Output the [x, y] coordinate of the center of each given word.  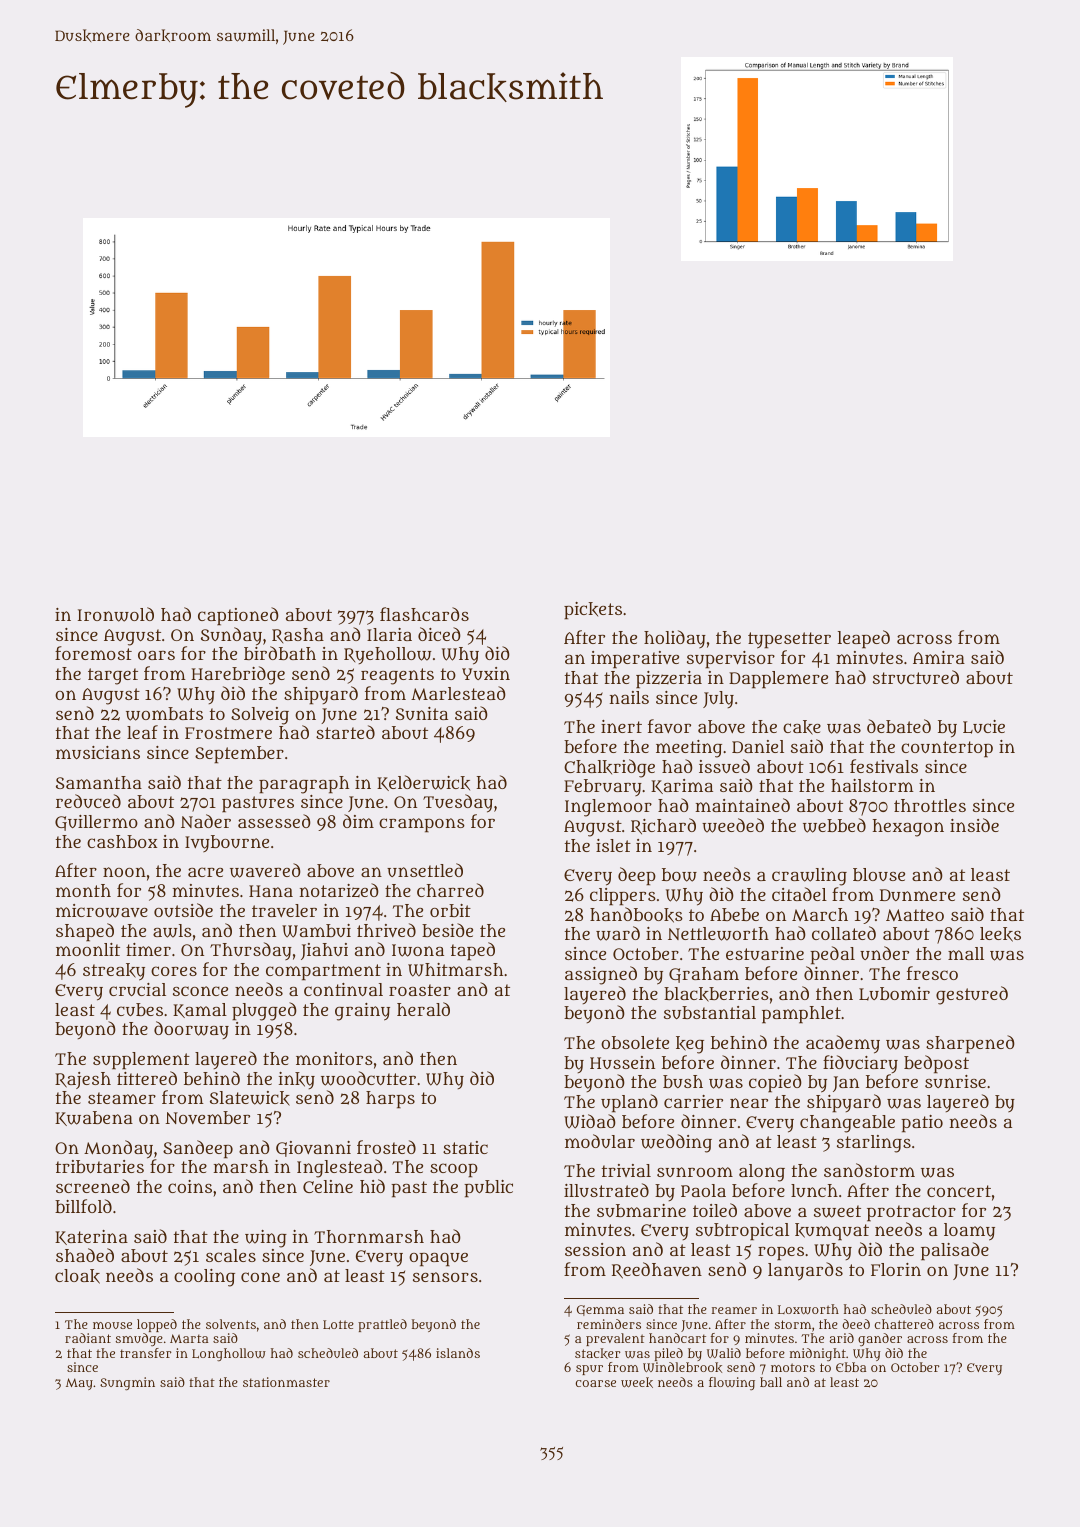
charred [450, 890]
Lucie [984, 727]
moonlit [88, 949]
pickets [593, 611]
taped [473, 951]
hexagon [908, 828]
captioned [238, 616]
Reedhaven [657, 1270]
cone [260, 1277]
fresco [932, 973]
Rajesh [83, 1080]
